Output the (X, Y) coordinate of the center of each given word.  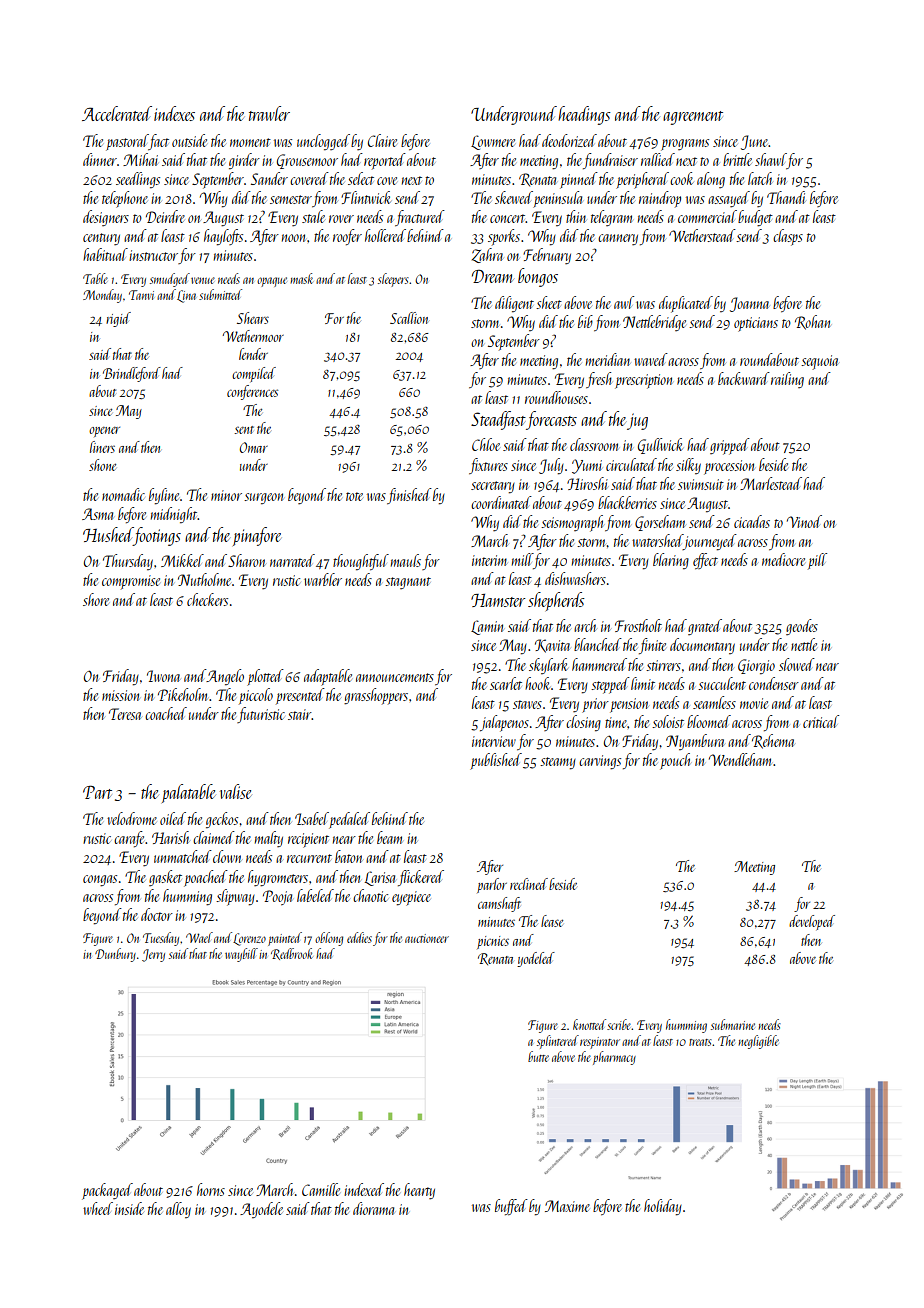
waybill (241, 955)
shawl (771, 161)
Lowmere (493, 142)
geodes (802, 627)
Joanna (749, 304)
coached (166, 713)
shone (102, 465)
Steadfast (498, 420)
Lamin (487, 627)
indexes (174, 113)
